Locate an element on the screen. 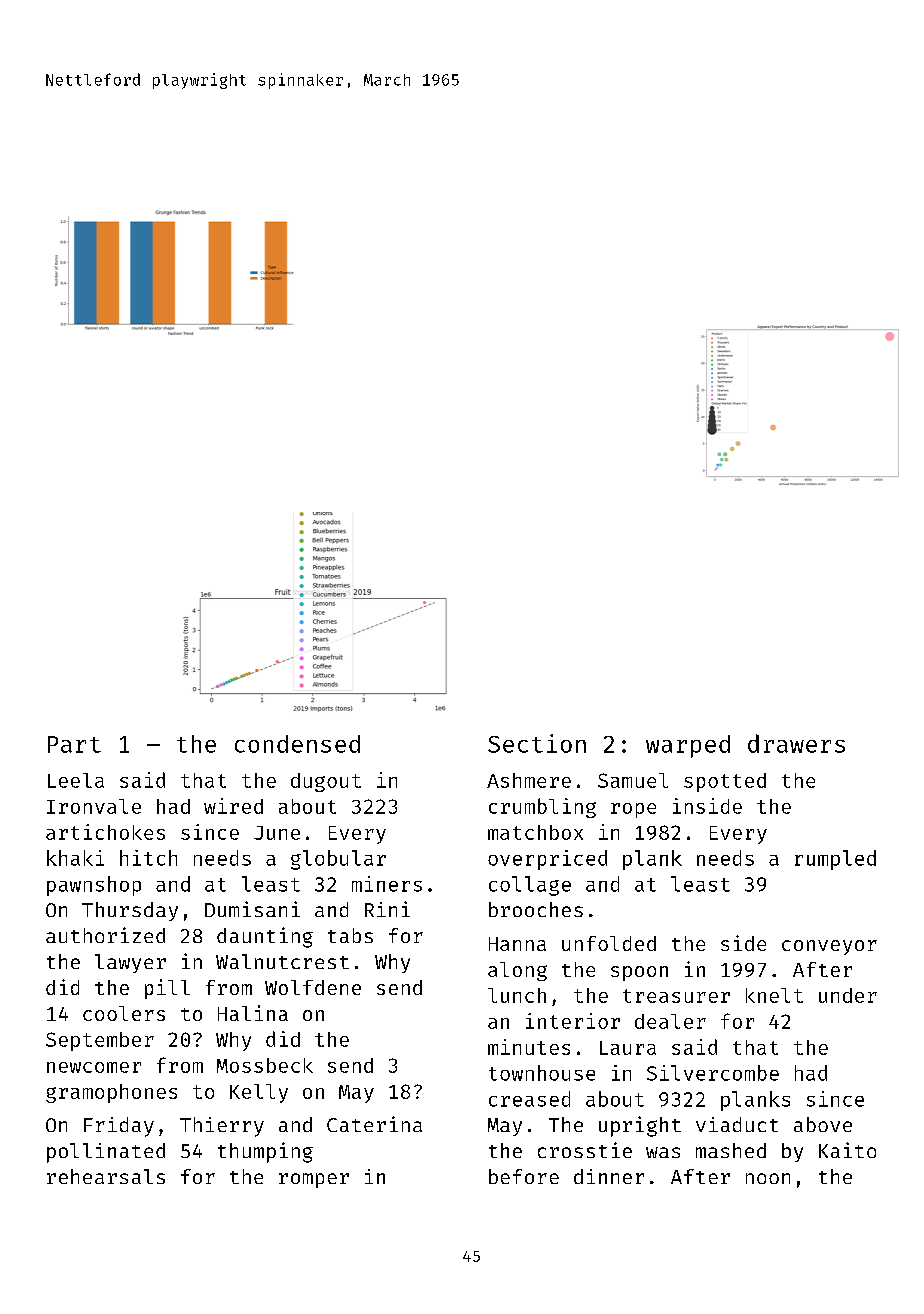 This screenshot has height=1314, width=924. romper is located at coordinates (314, 1180).
